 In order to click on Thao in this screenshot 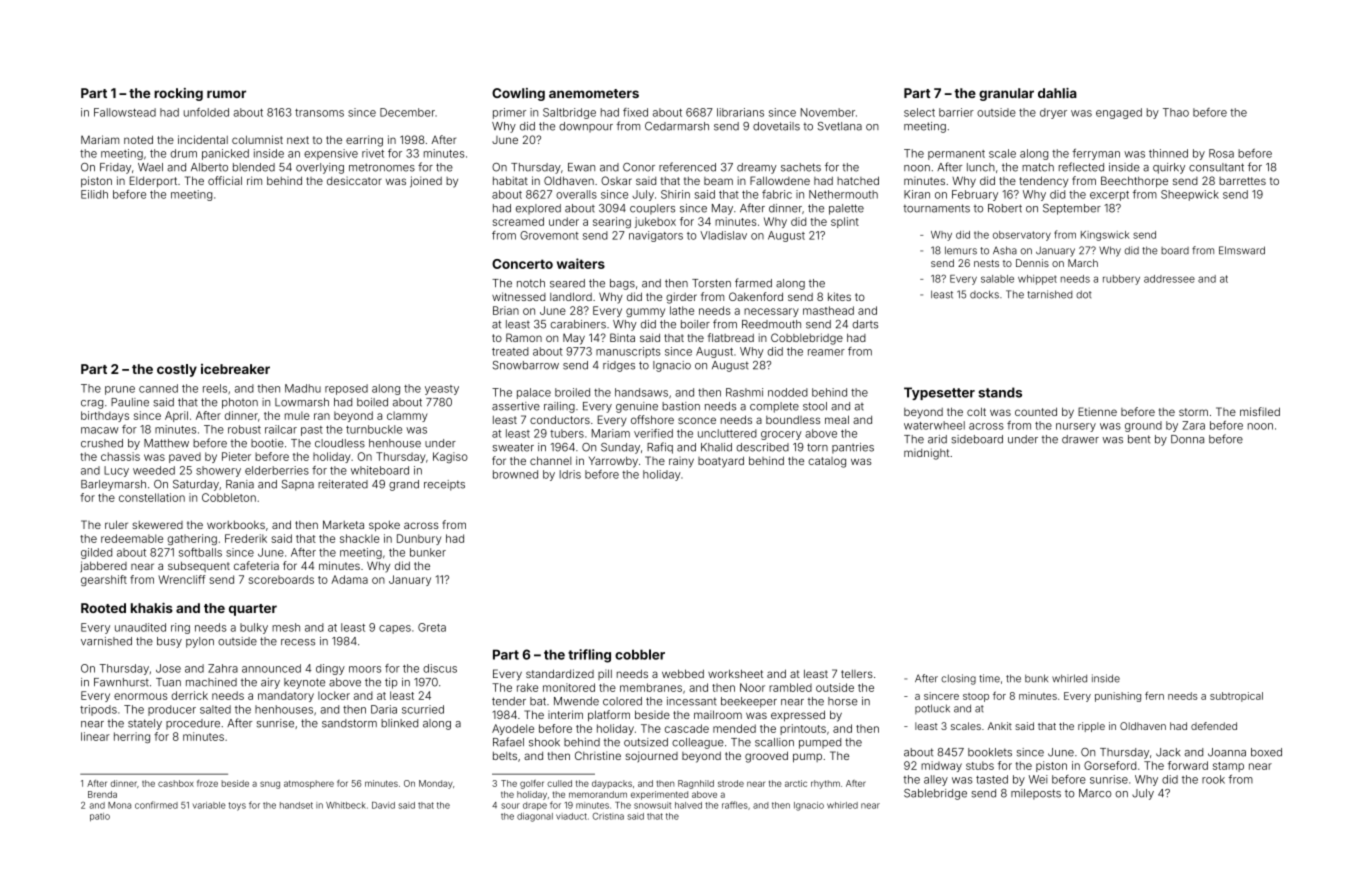, I will do `click(1176, 112)`.
